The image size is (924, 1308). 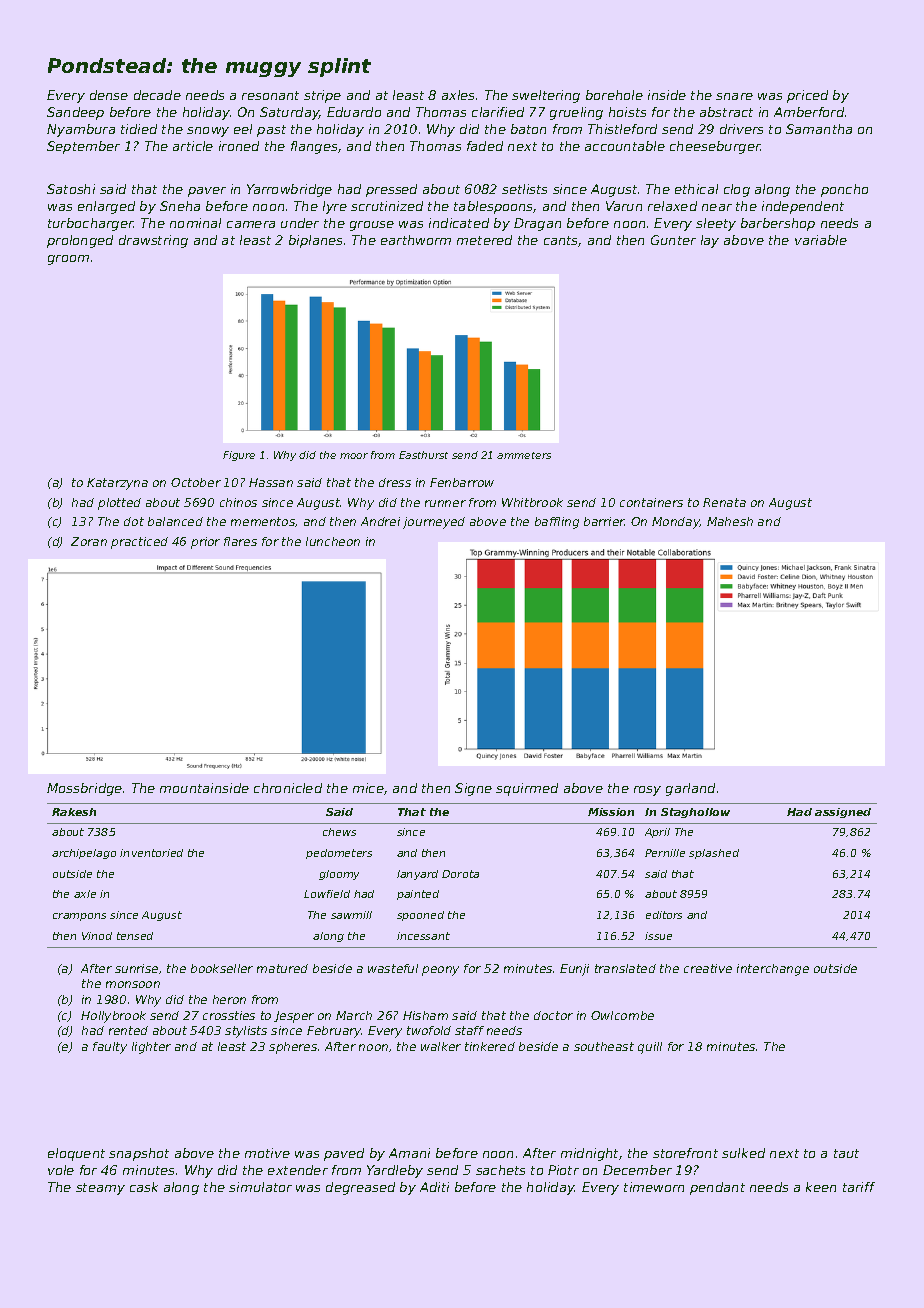 What do you see at coordinates (335, 207) in the page?
I see `lyre` at bounding box center [335, 207].
